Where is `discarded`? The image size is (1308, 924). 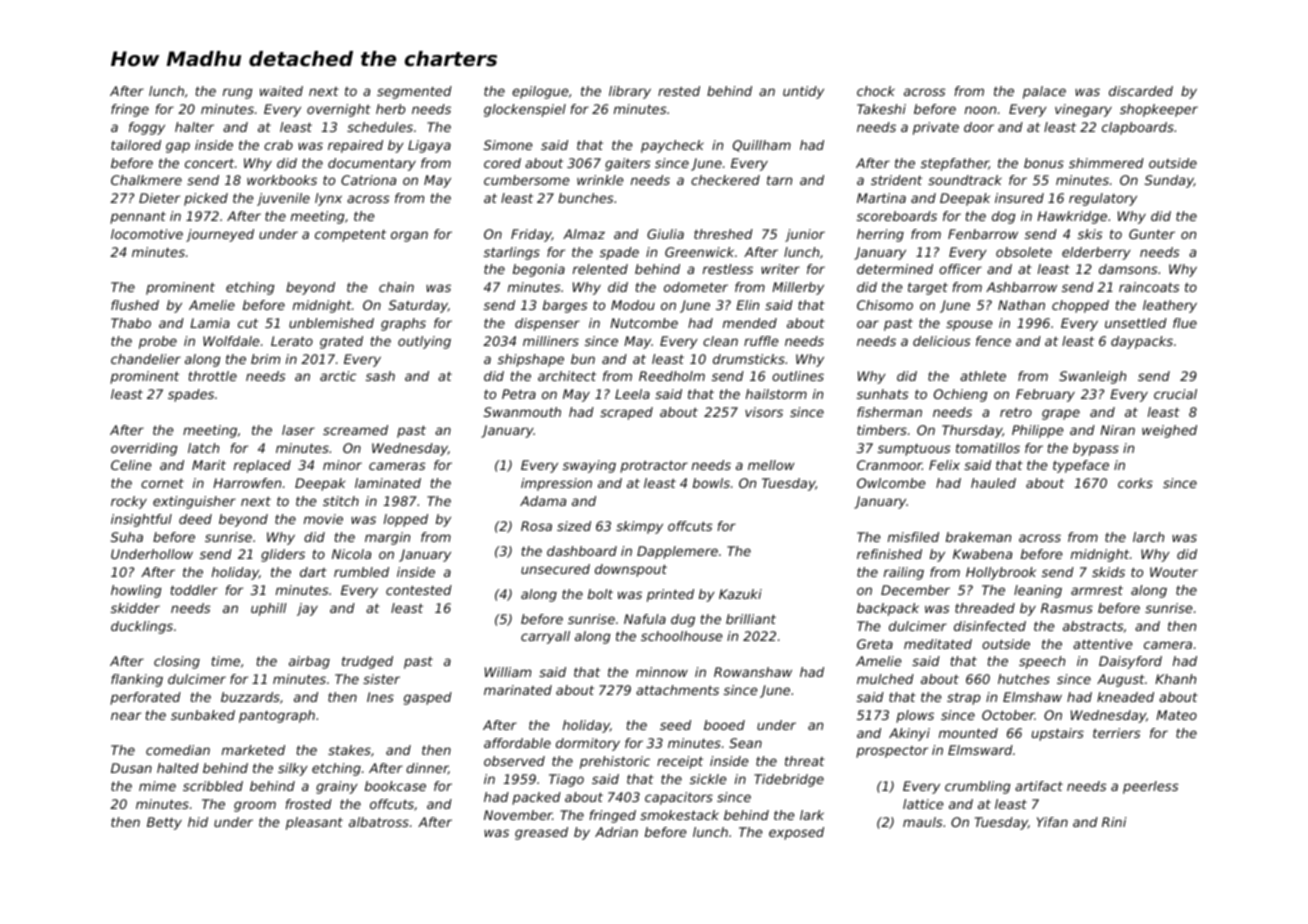
discarded is located at coordinates (1141, 91).
